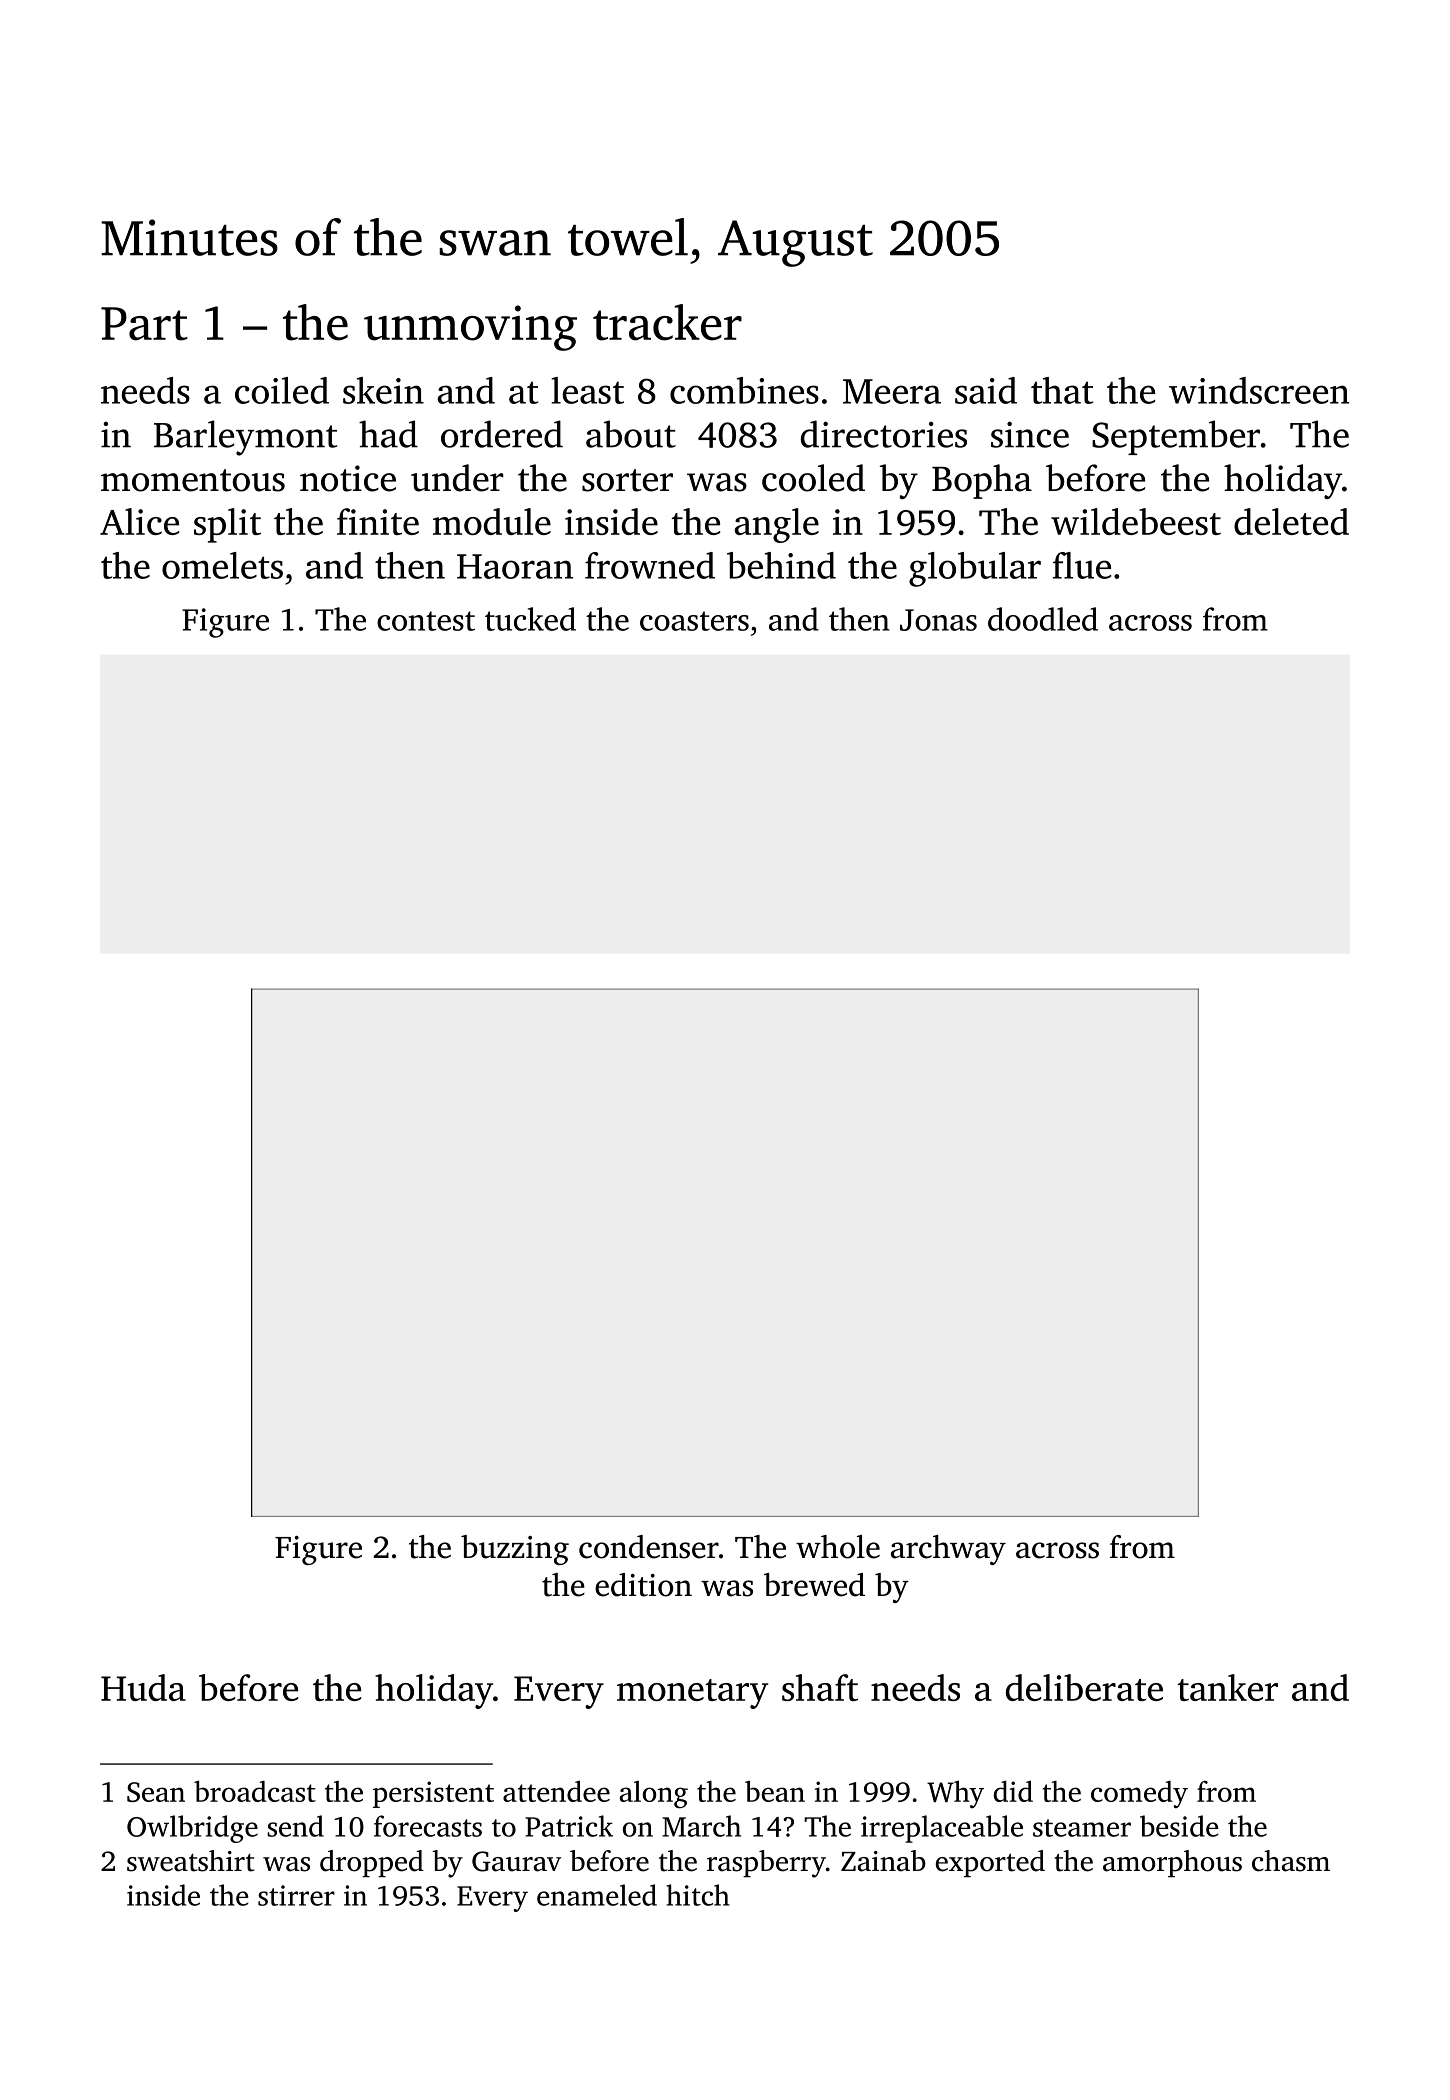 This image has width=1450, height=2100. What do you see at coordinates (649, 1547) in the image?
I see `condenser` at bounding box center [649, 1547].
